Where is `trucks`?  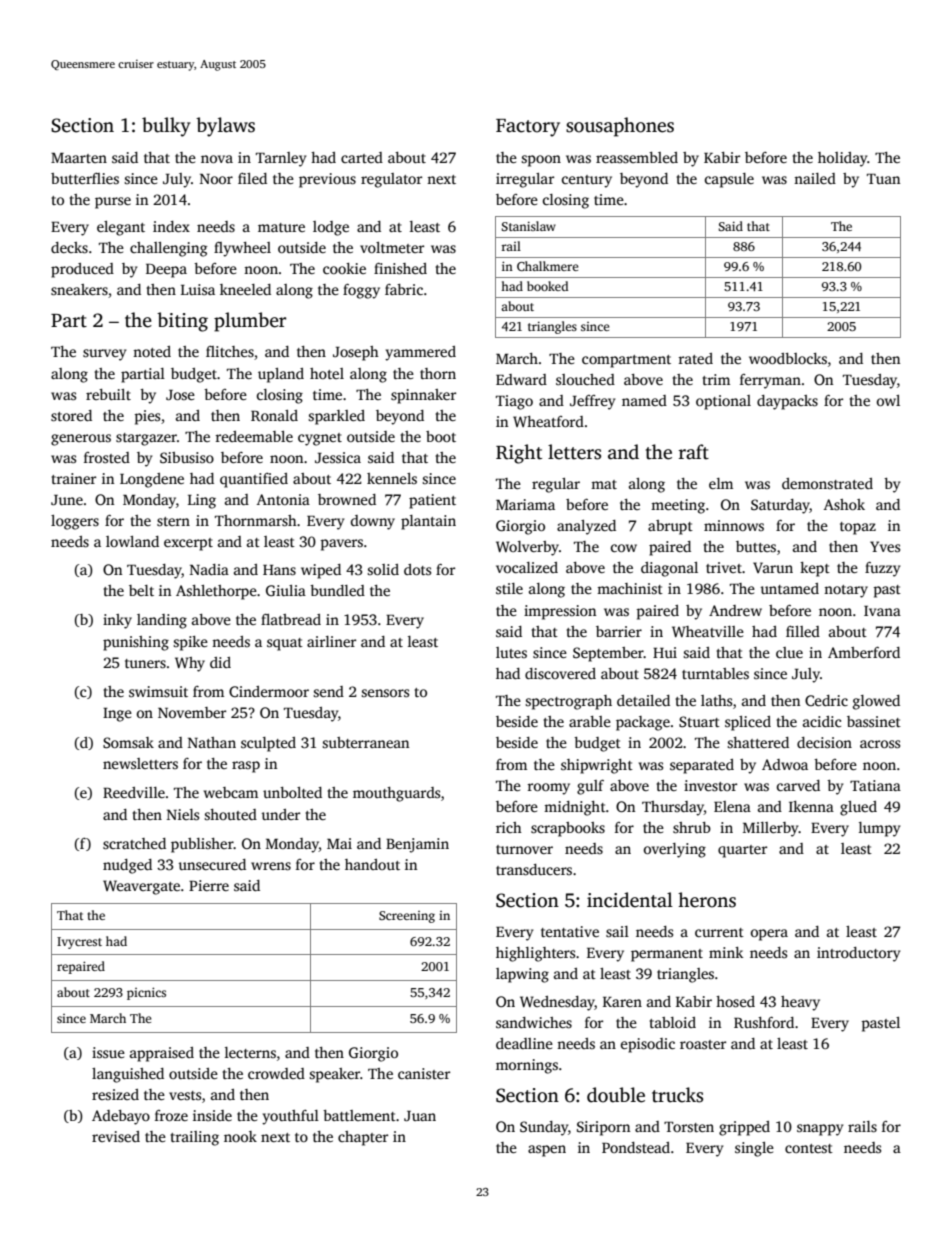 trucks is located at coordinates (677, 1095).
